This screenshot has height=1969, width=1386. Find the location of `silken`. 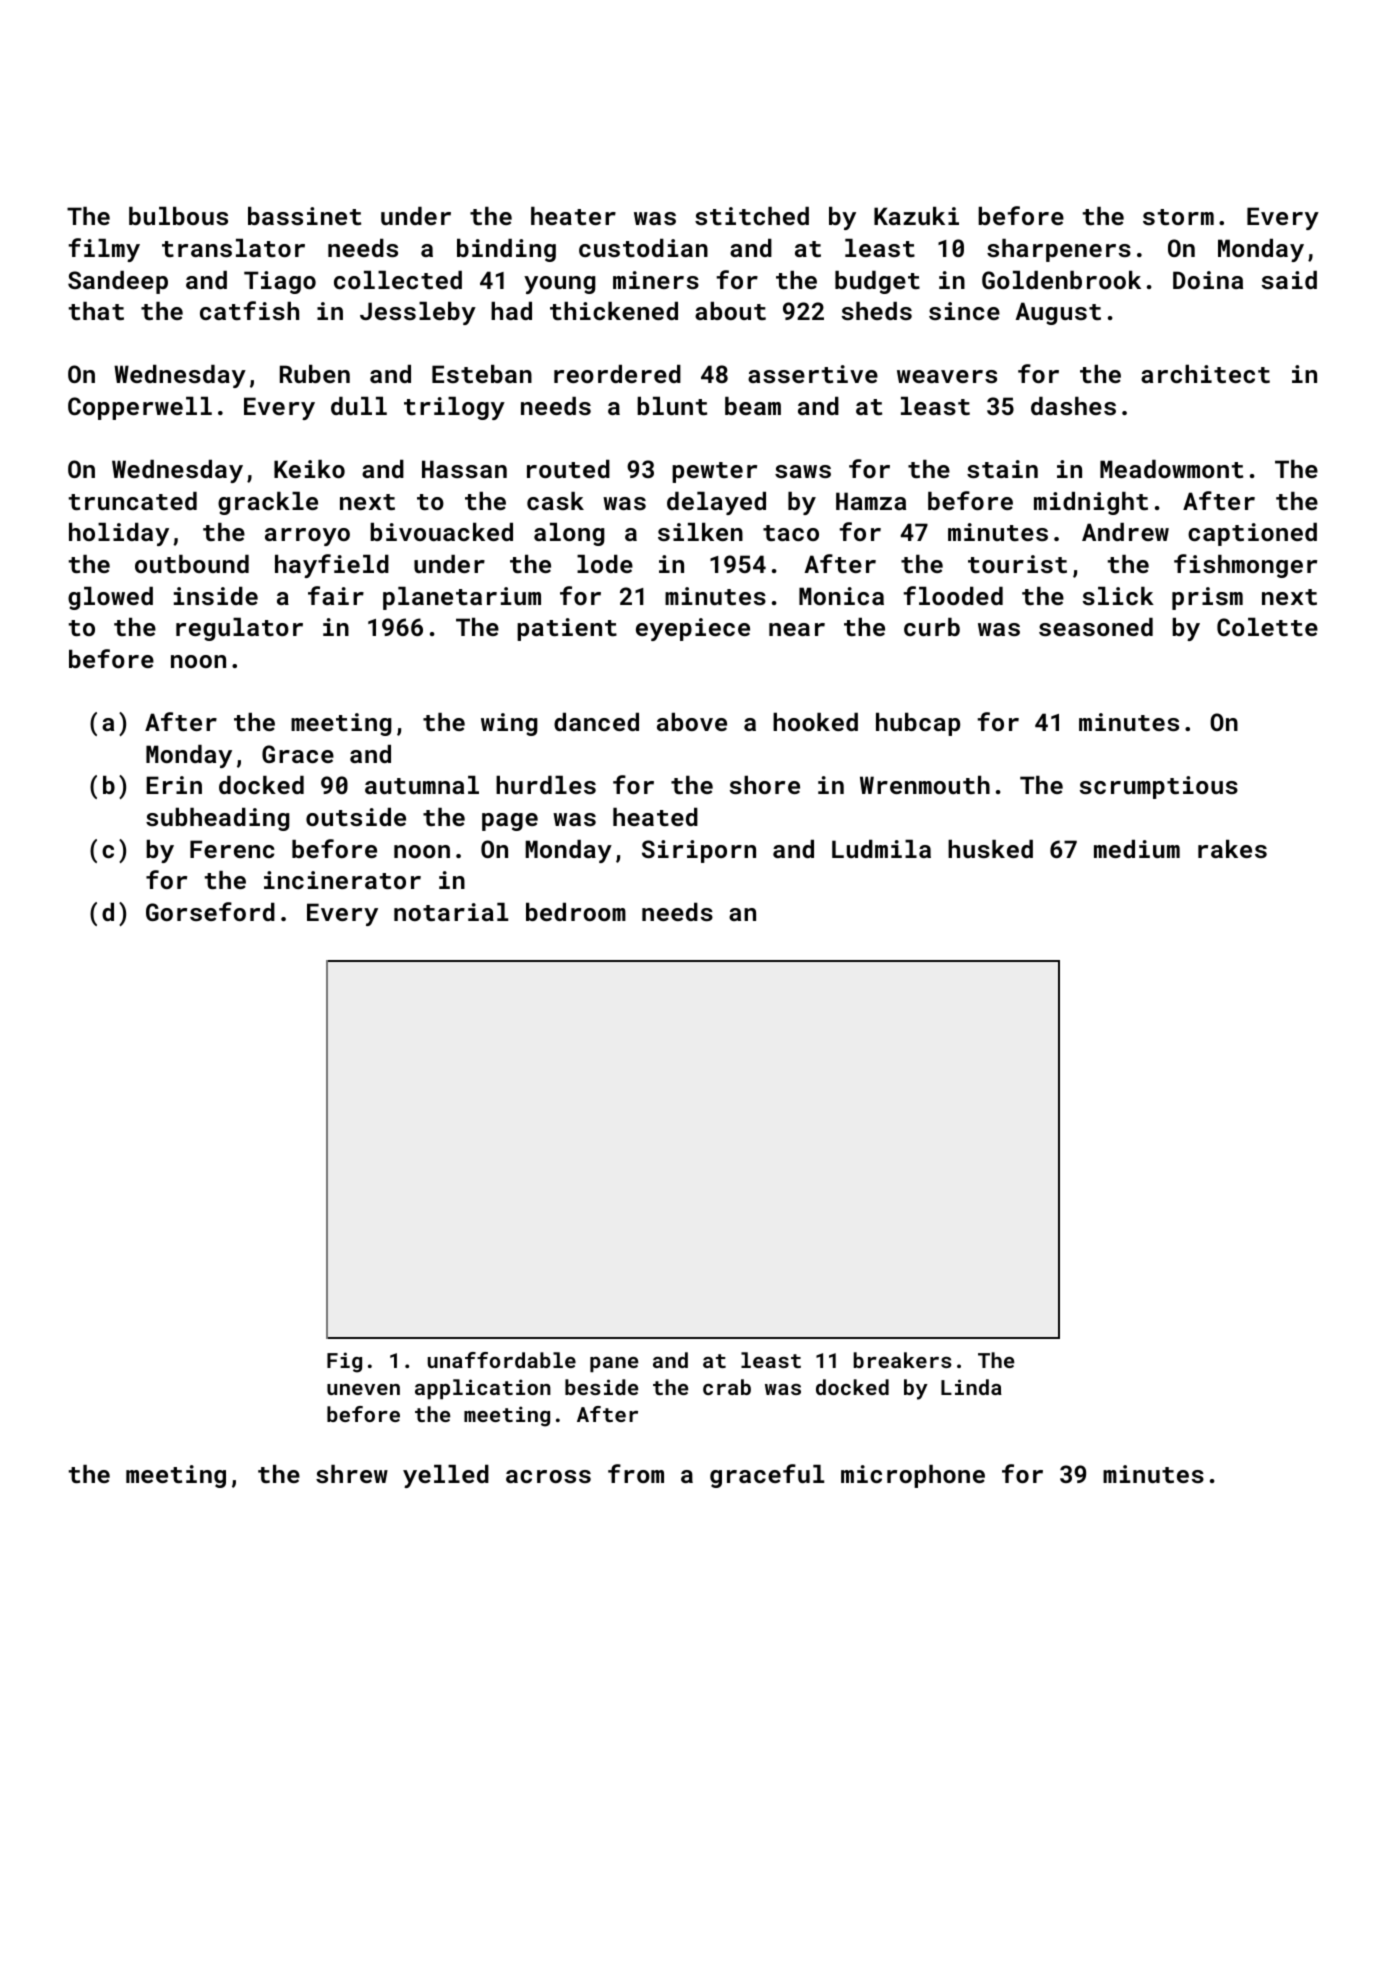

silken is located at coordinates (700, 532).
